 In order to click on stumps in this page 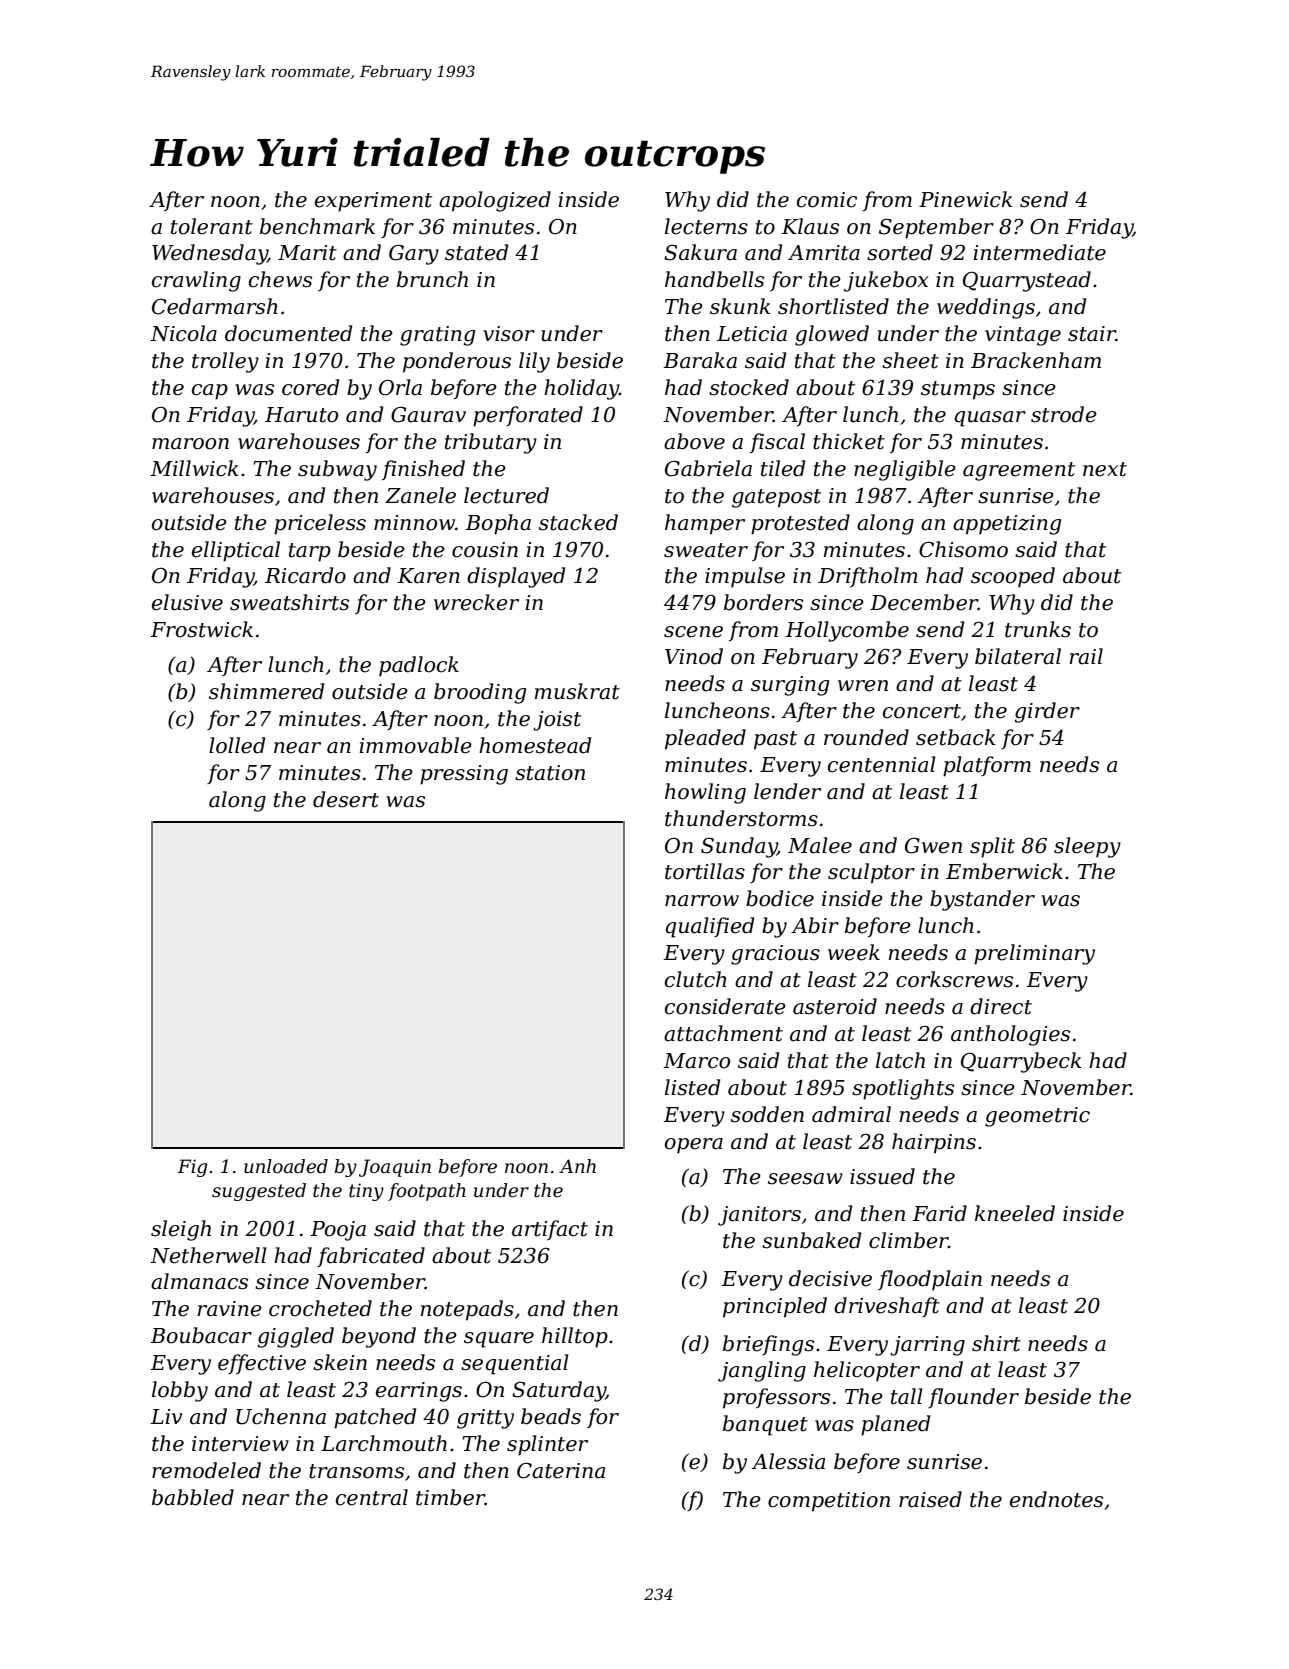, I will do `click(958, 390)`.
